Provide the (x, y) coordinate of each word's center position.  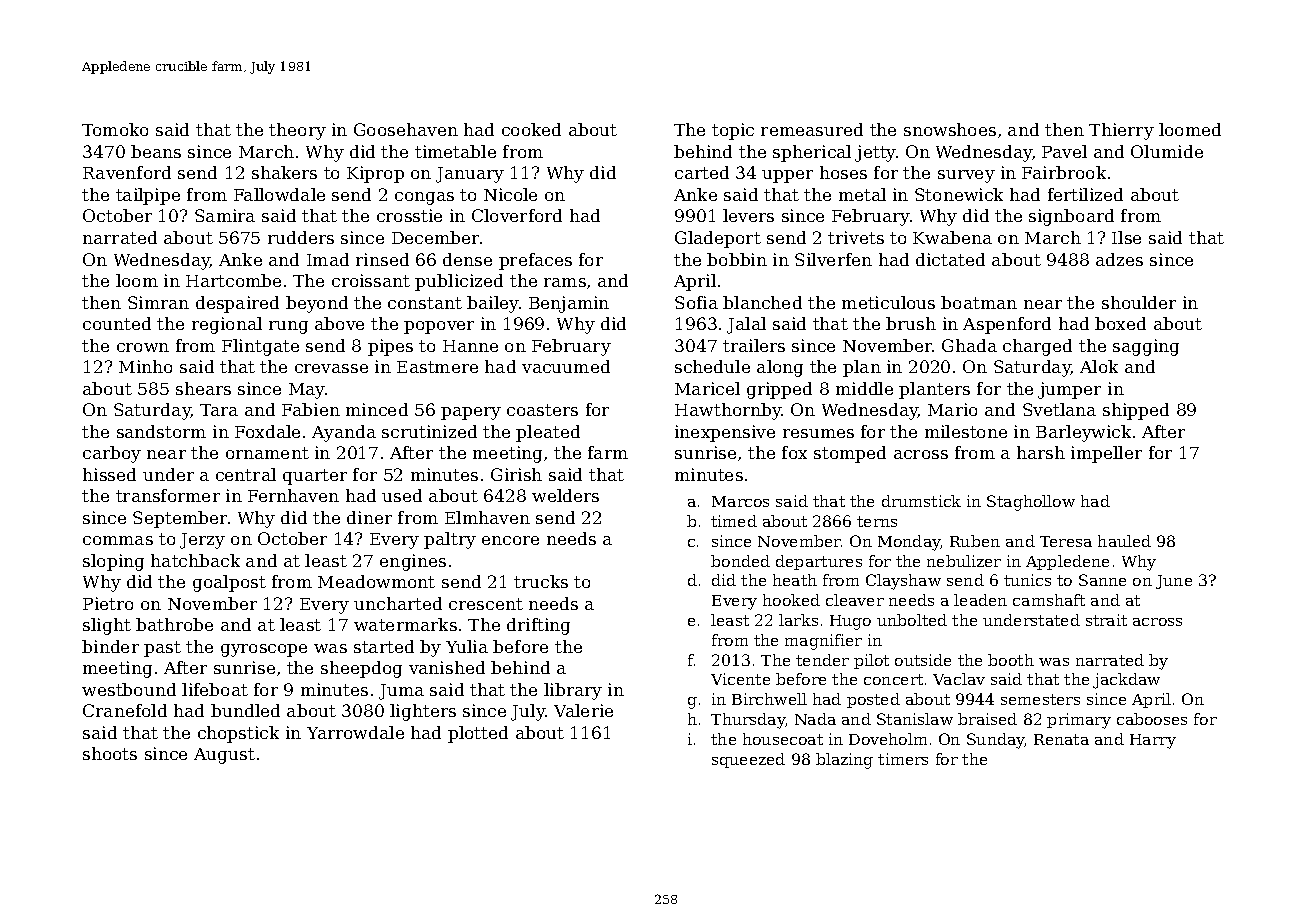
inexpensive (725, 433)
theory (297, 131)
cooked (531, 129)
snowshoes (950, 129)
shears (203, 388)
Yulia (467, 646)
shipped (1136, 411)
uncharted (398, 603)
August (224, 756)
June (1174, 582)
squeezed (748, 760)
